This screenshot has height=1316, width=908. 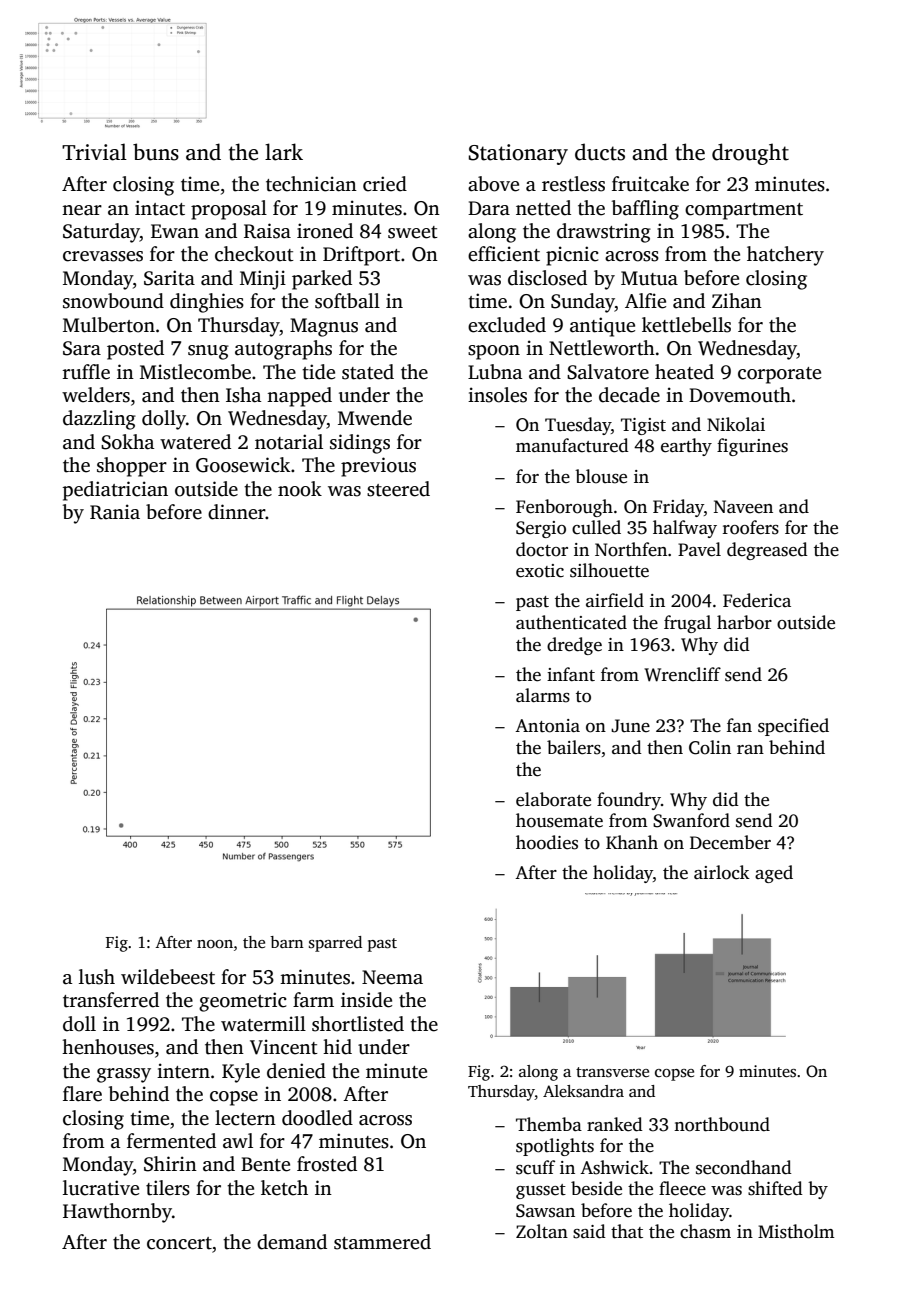 What do you see at coordinates (602, 327) in the screenshot?
I see `antique` at bounding box center [602, 327].
